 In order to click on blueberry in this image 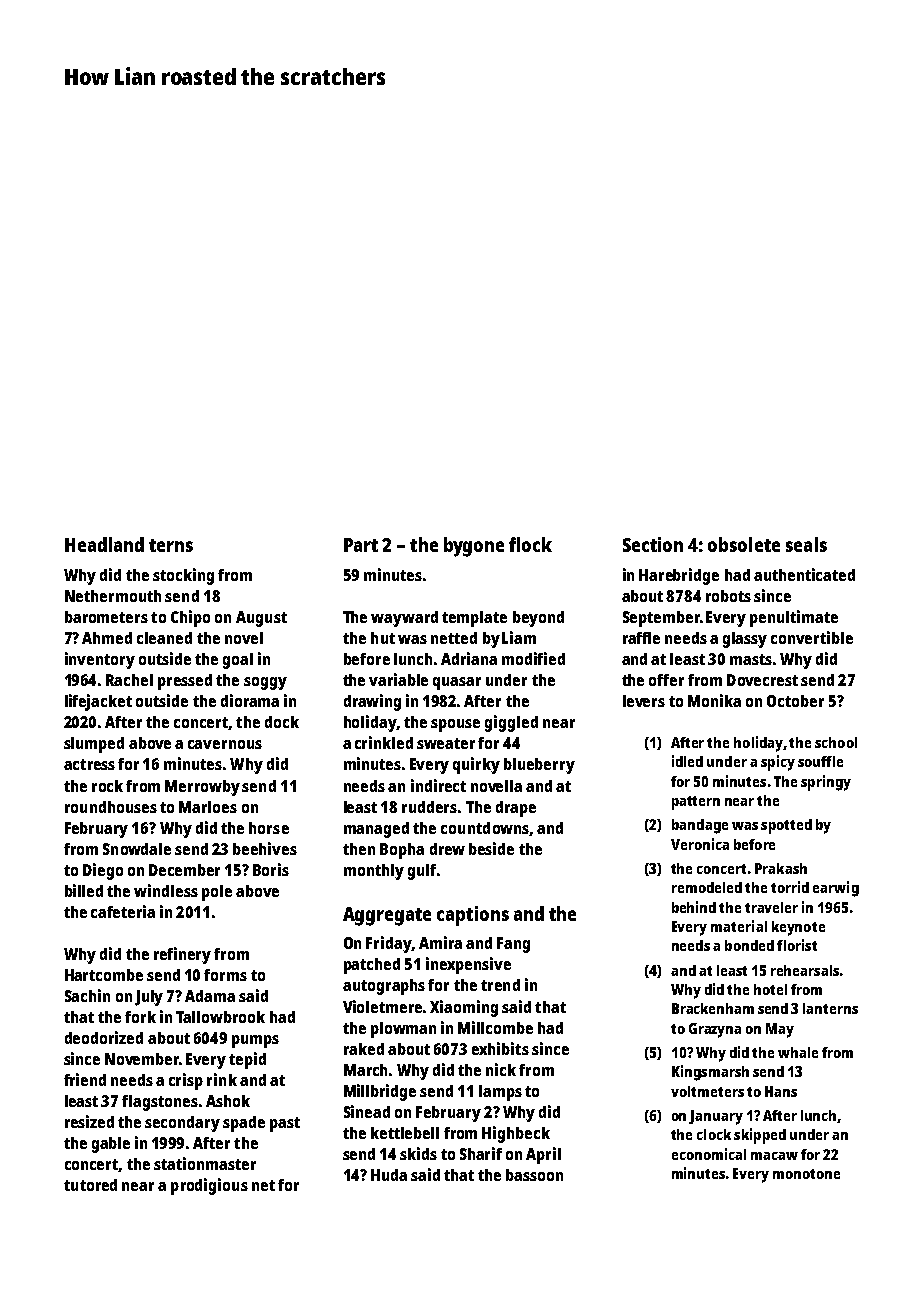, I will do `click(539, 766)`.
